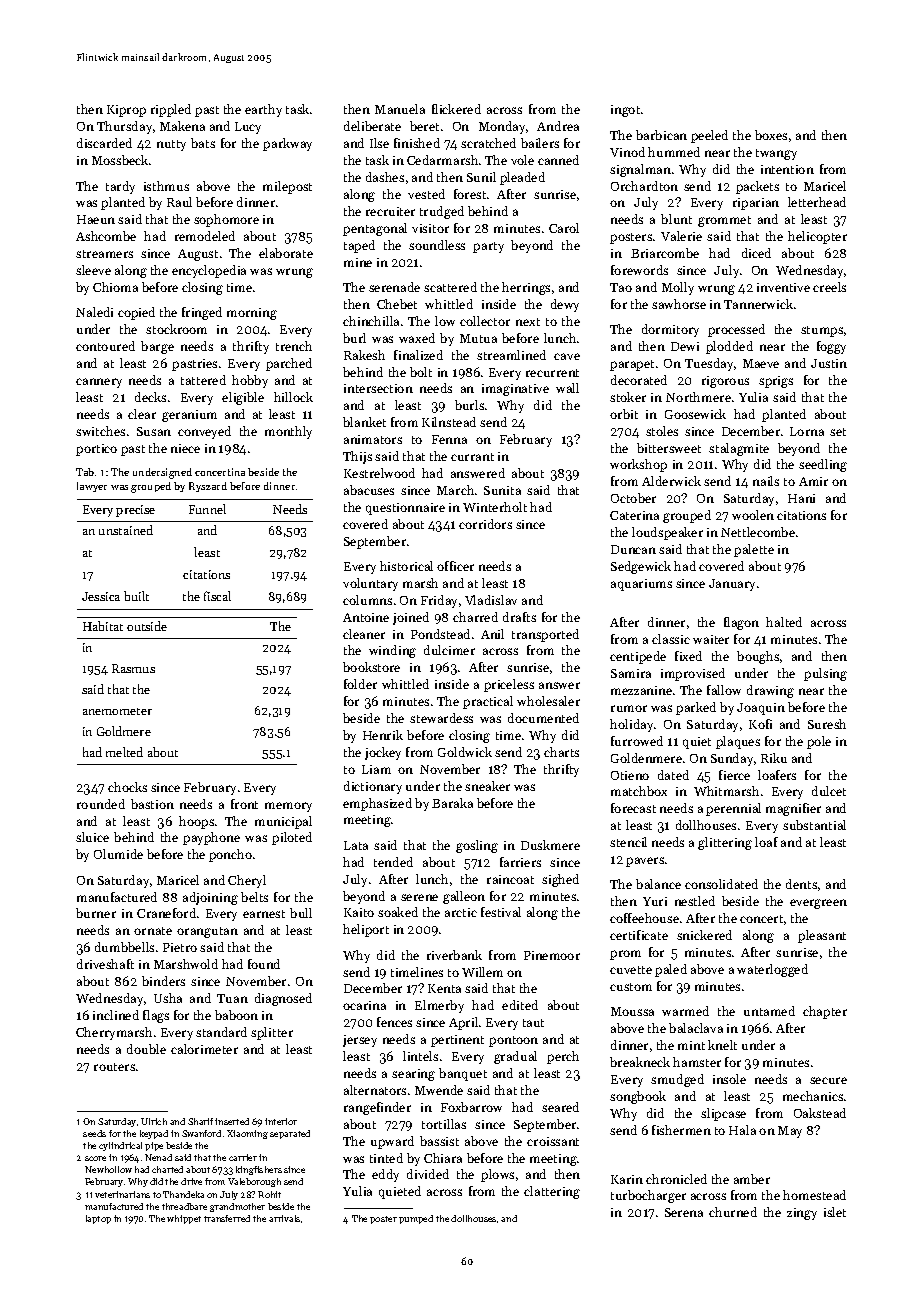  What do you see at coordinates (739, 449) in the image?
I see `stalagmite` at bounding box center [739, 449].
